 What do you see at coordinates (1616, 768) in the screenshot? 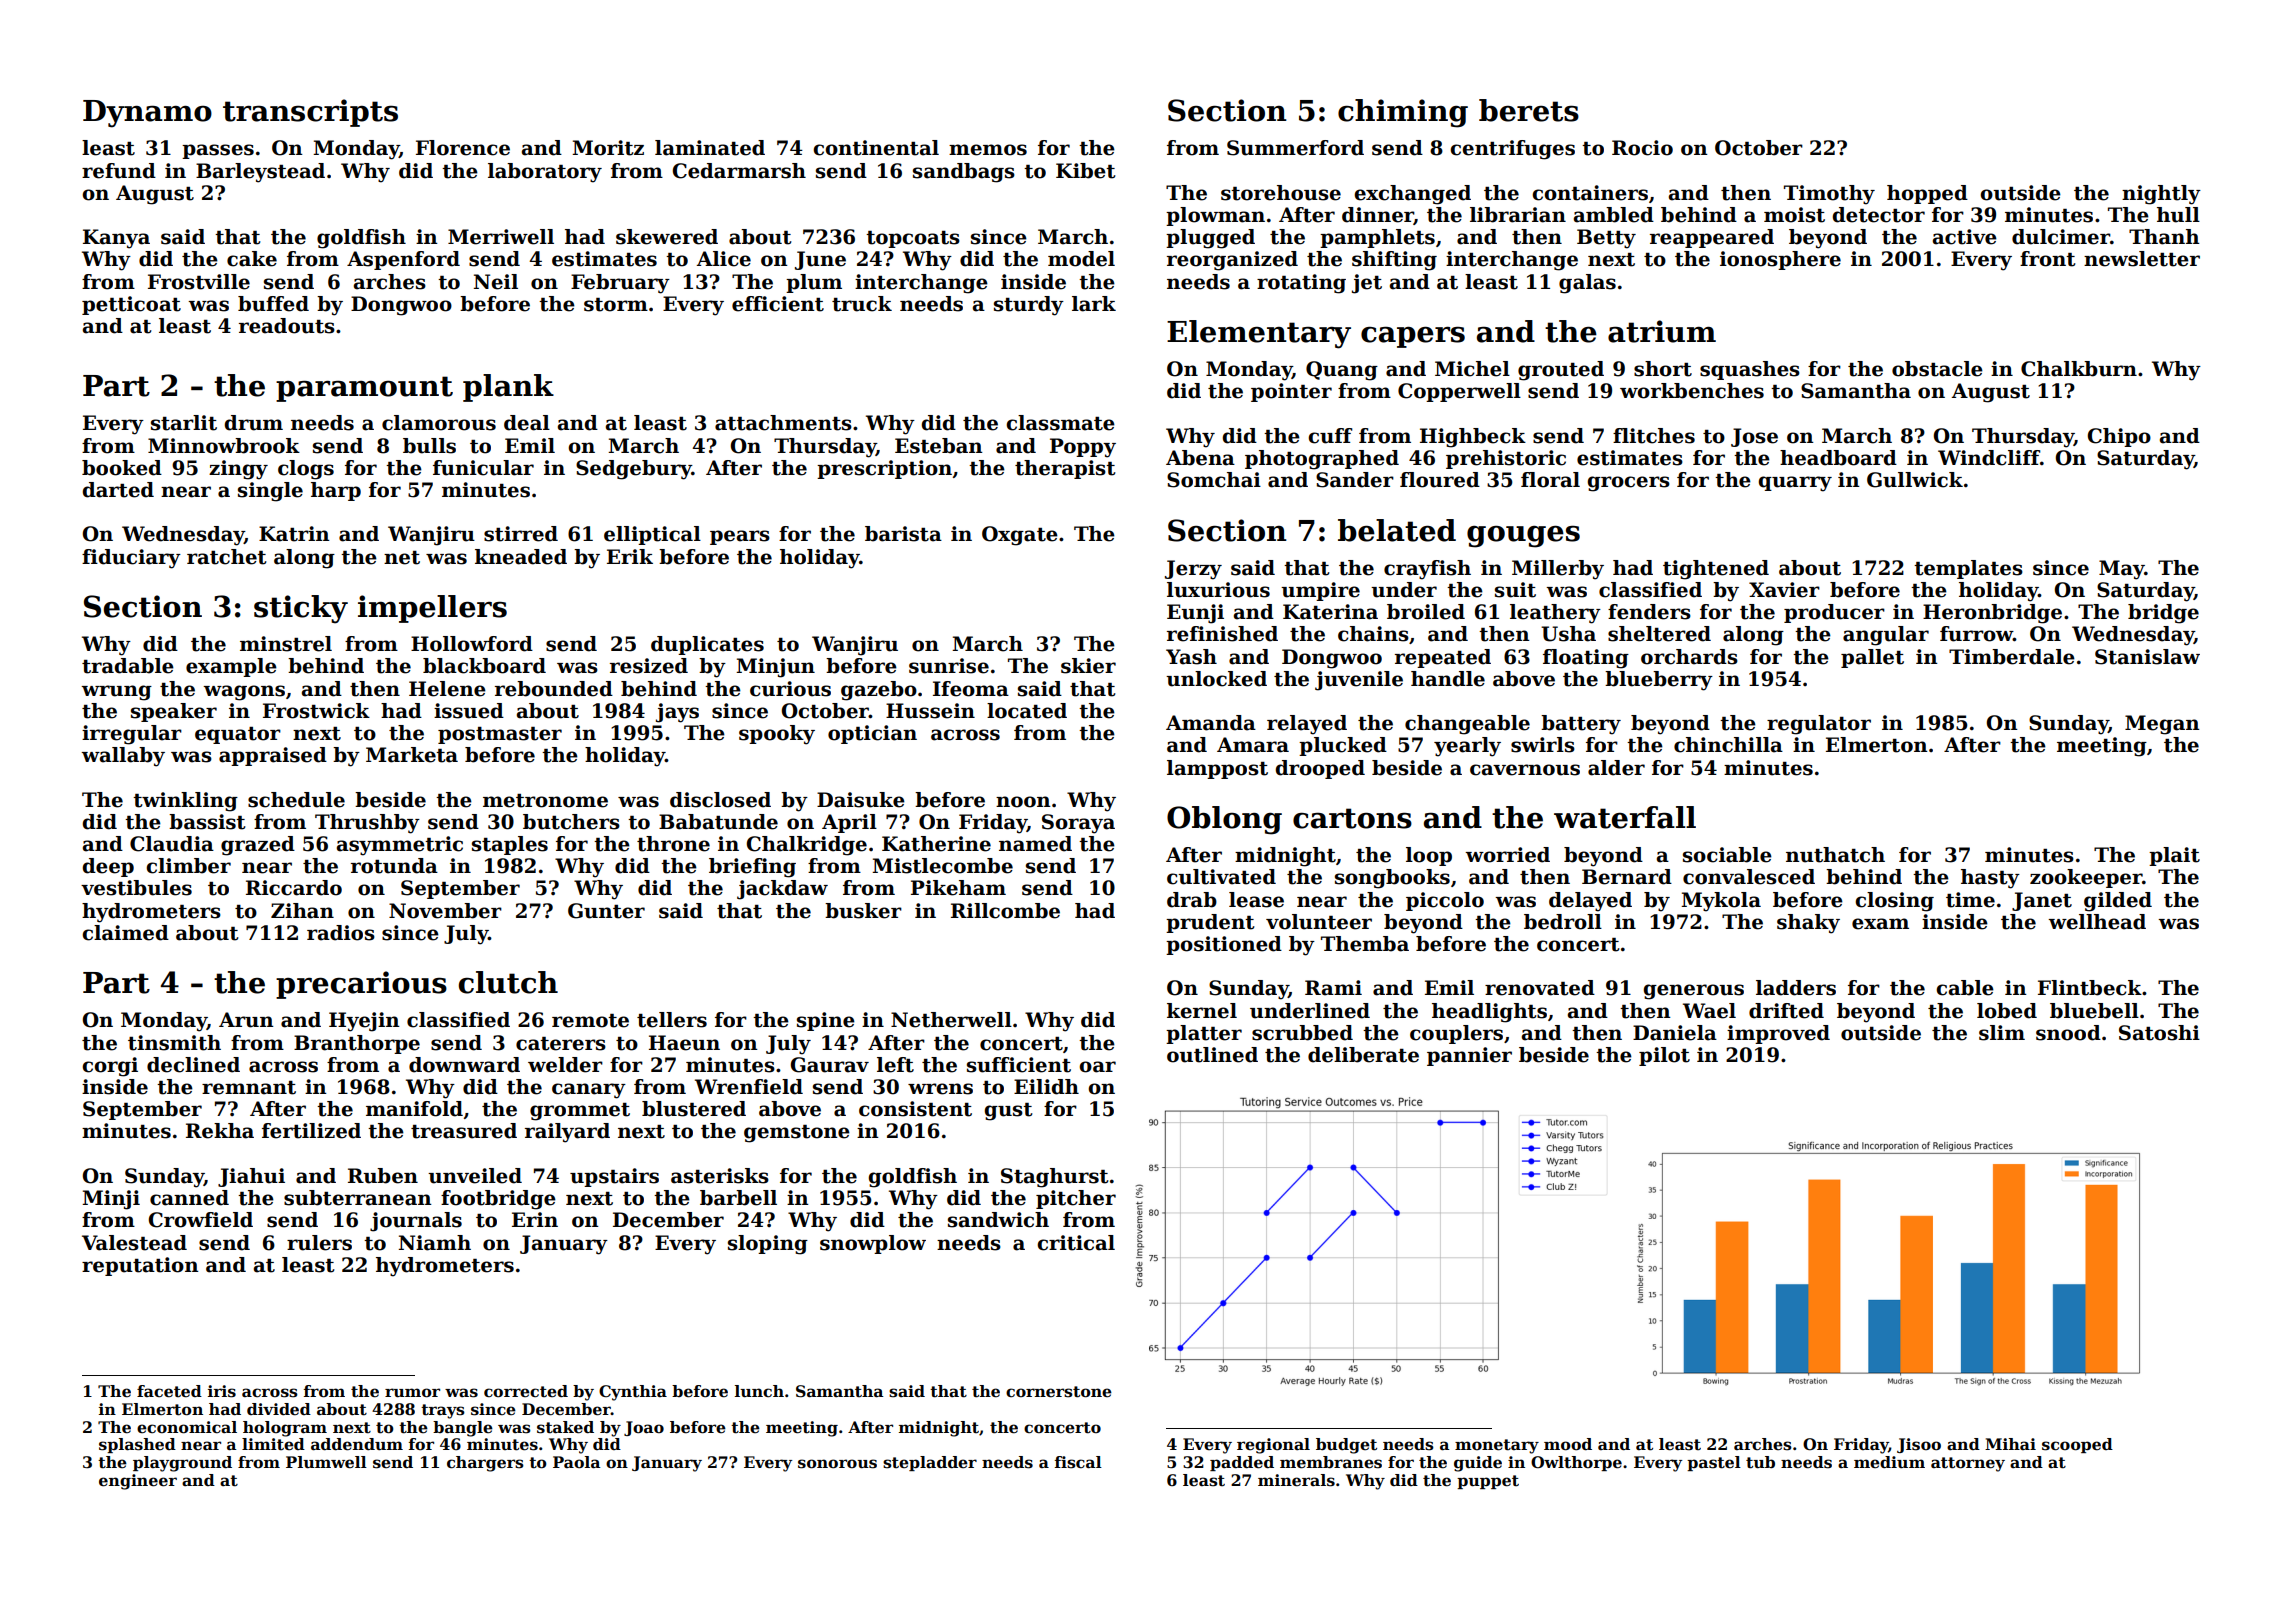
I see `alder` at bounding box center [1616, 768].
